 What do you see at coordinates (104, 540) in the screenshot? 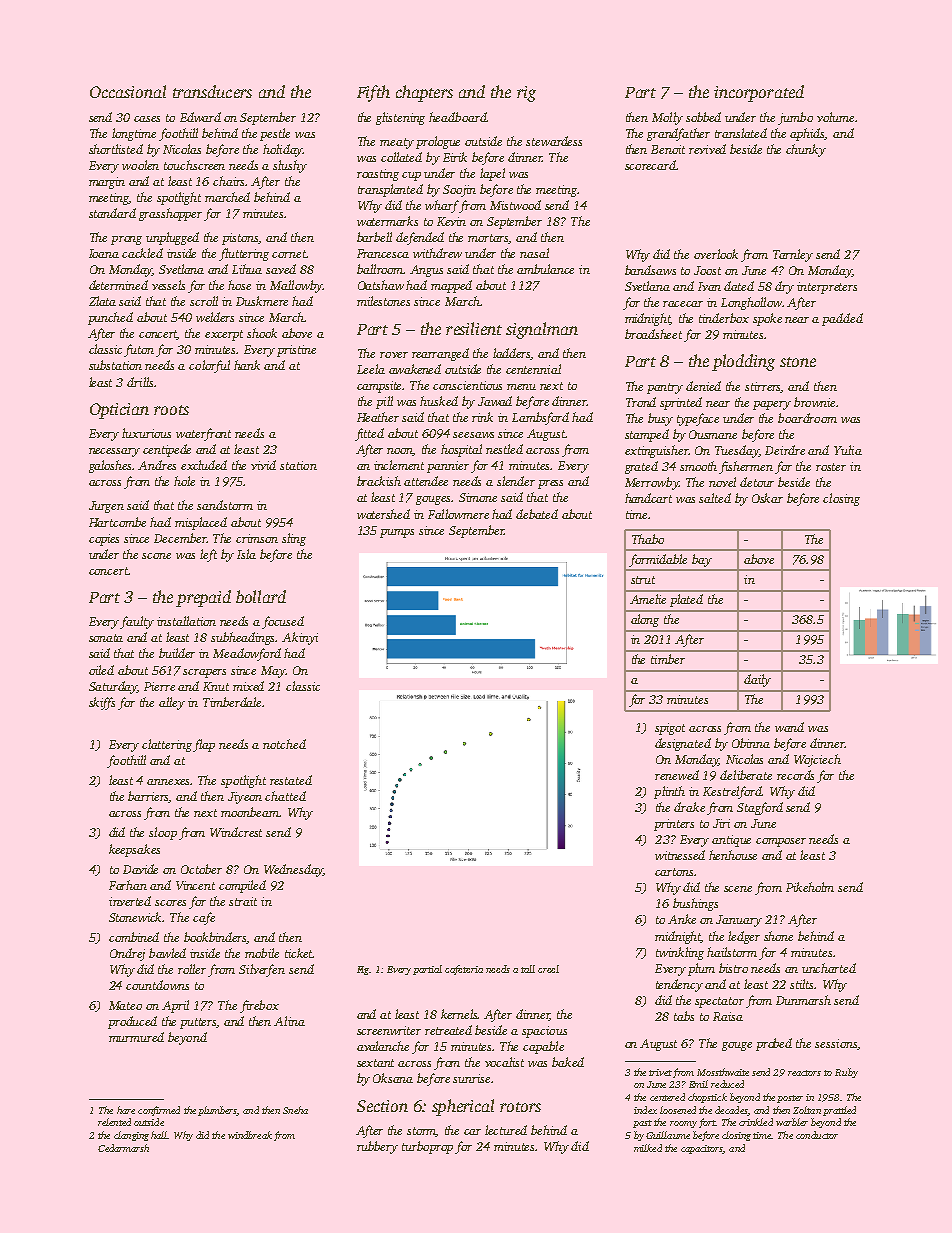
I see `copies` at bounding box center [104, 540].
